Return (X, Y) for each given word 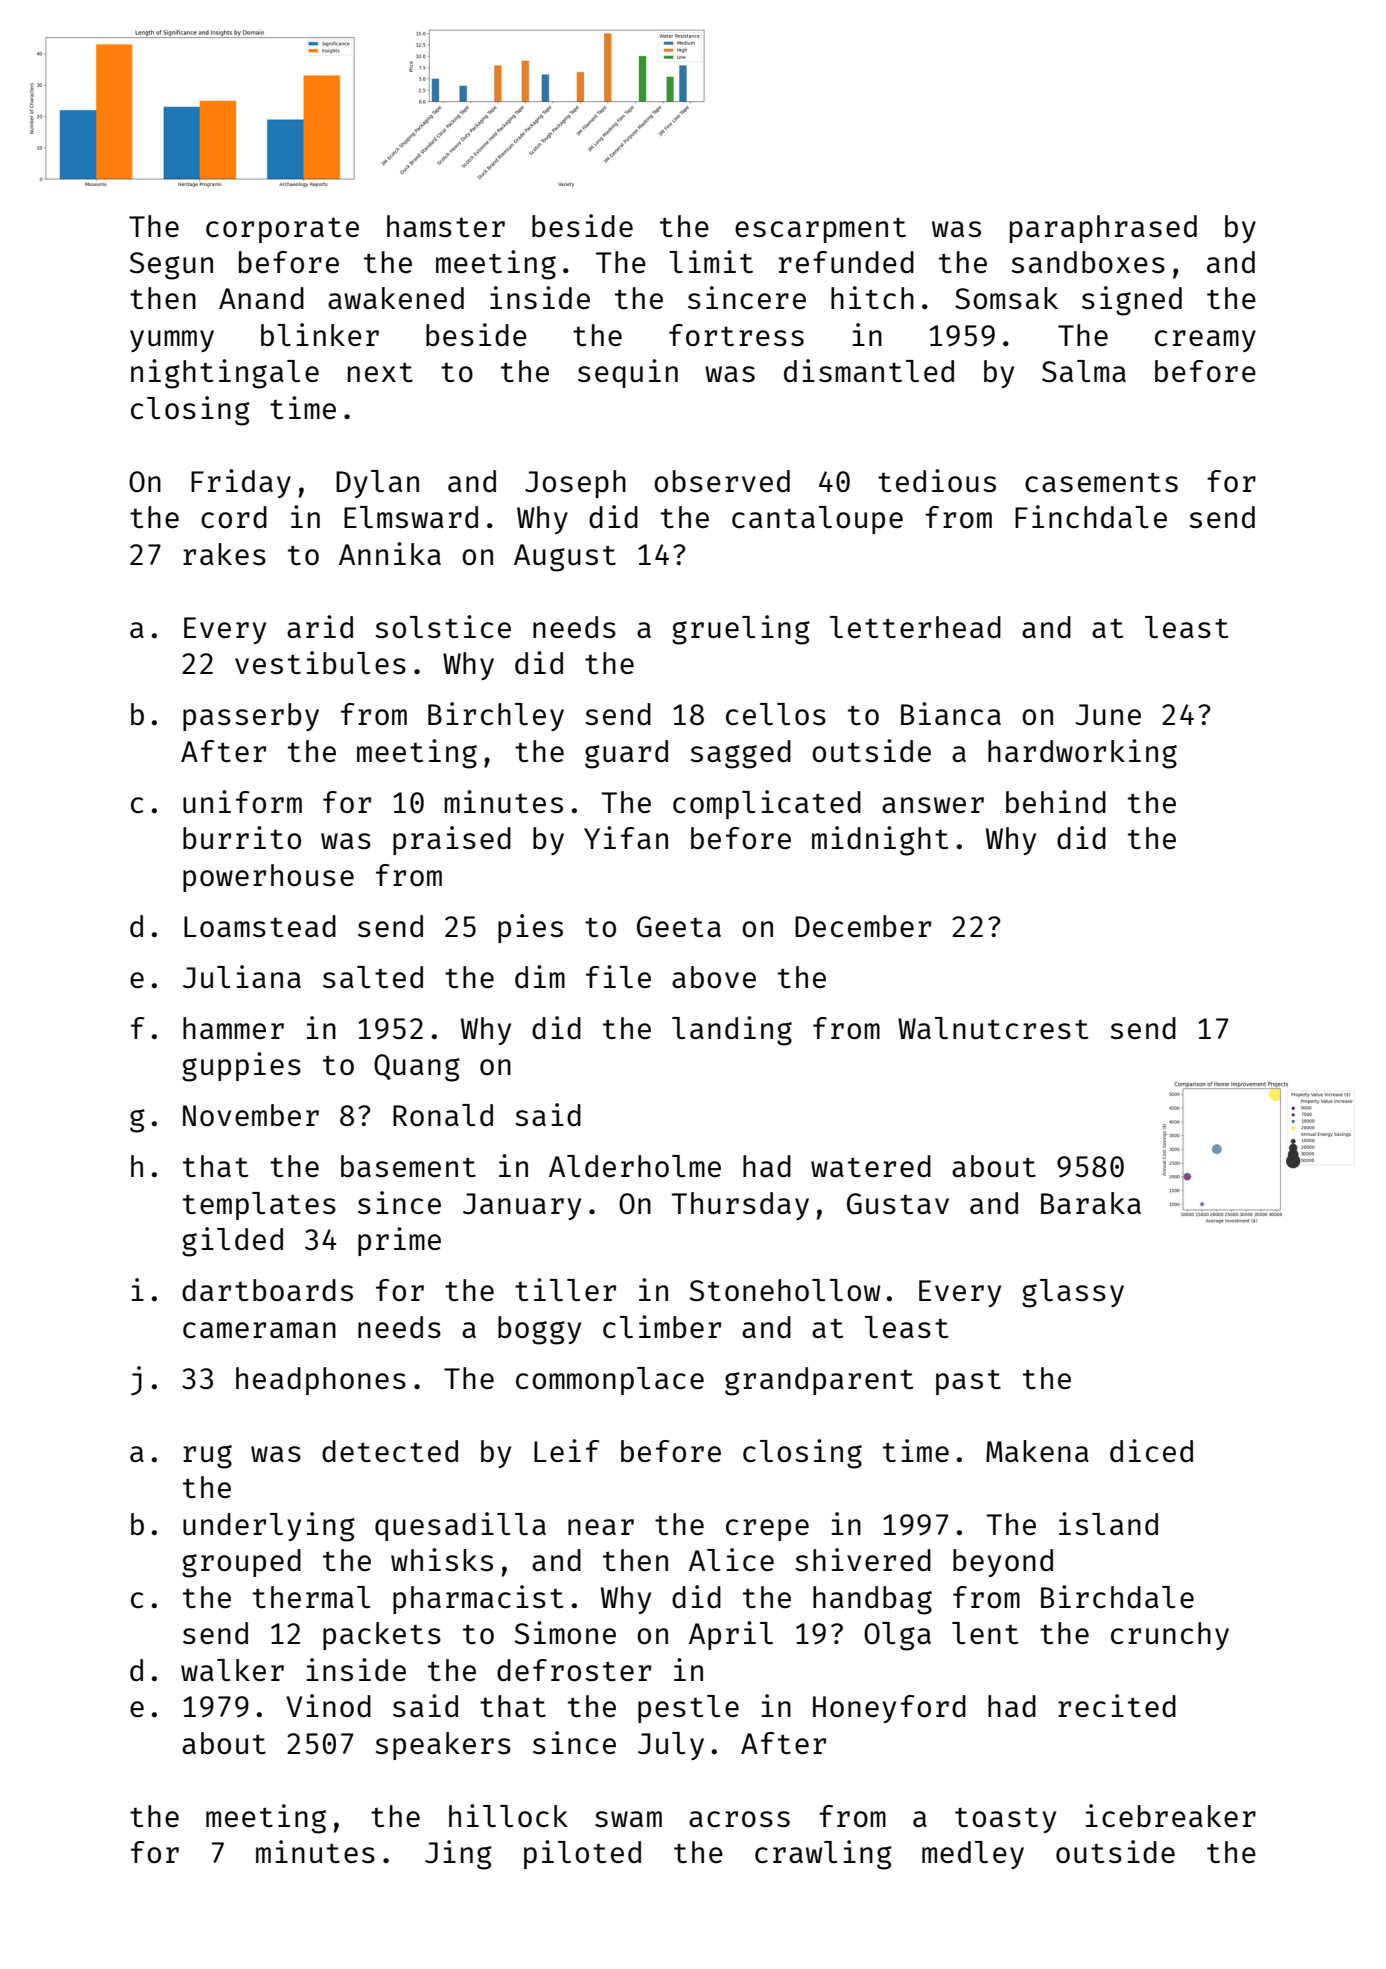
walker (232, 1670)
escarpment (820, 230)
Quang (417, 1068)
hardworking (1082, 754)
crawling (823, 1855)
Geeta (679, 926)
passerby (251, 717)
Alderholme (635, 1166)
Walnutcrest (993, 1028)
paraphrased (1103, 229)
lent (985, 1633)
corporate (282, 230)
